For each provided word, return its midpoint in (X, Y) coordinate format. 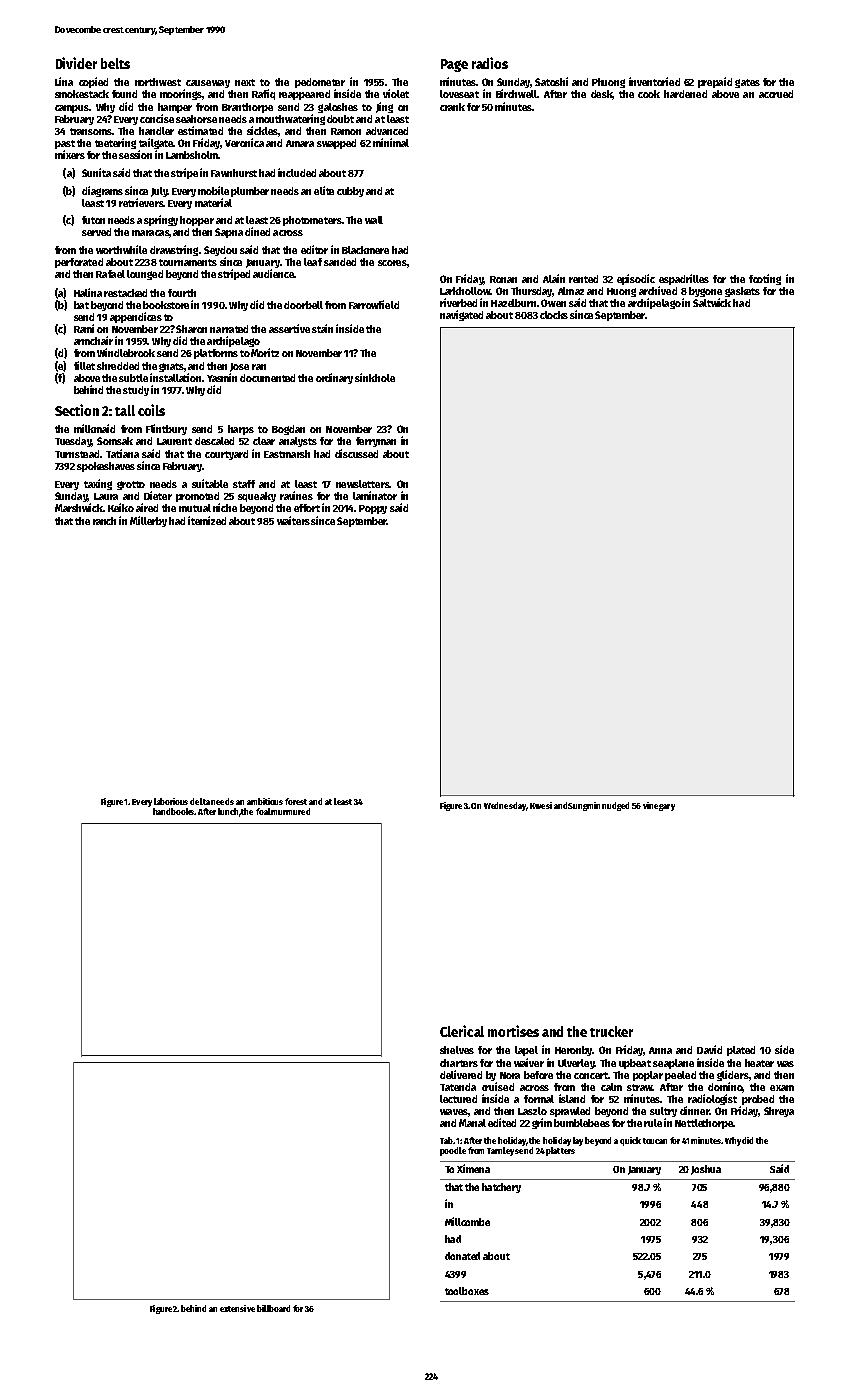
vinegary (659, 806)
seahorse (196, 119)
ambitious (265, 801)
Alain (554, 278)
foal (264, 811)
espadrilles (684, 279)
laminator (375, 495)
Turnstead (77, 454)
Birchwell (517, 93)
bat (81, 305)
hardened (685, 94)
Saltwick (712, 302)
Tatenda (458, 1087)
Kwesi (541, 805)
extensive (237, 1308)
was (785, 1064)
